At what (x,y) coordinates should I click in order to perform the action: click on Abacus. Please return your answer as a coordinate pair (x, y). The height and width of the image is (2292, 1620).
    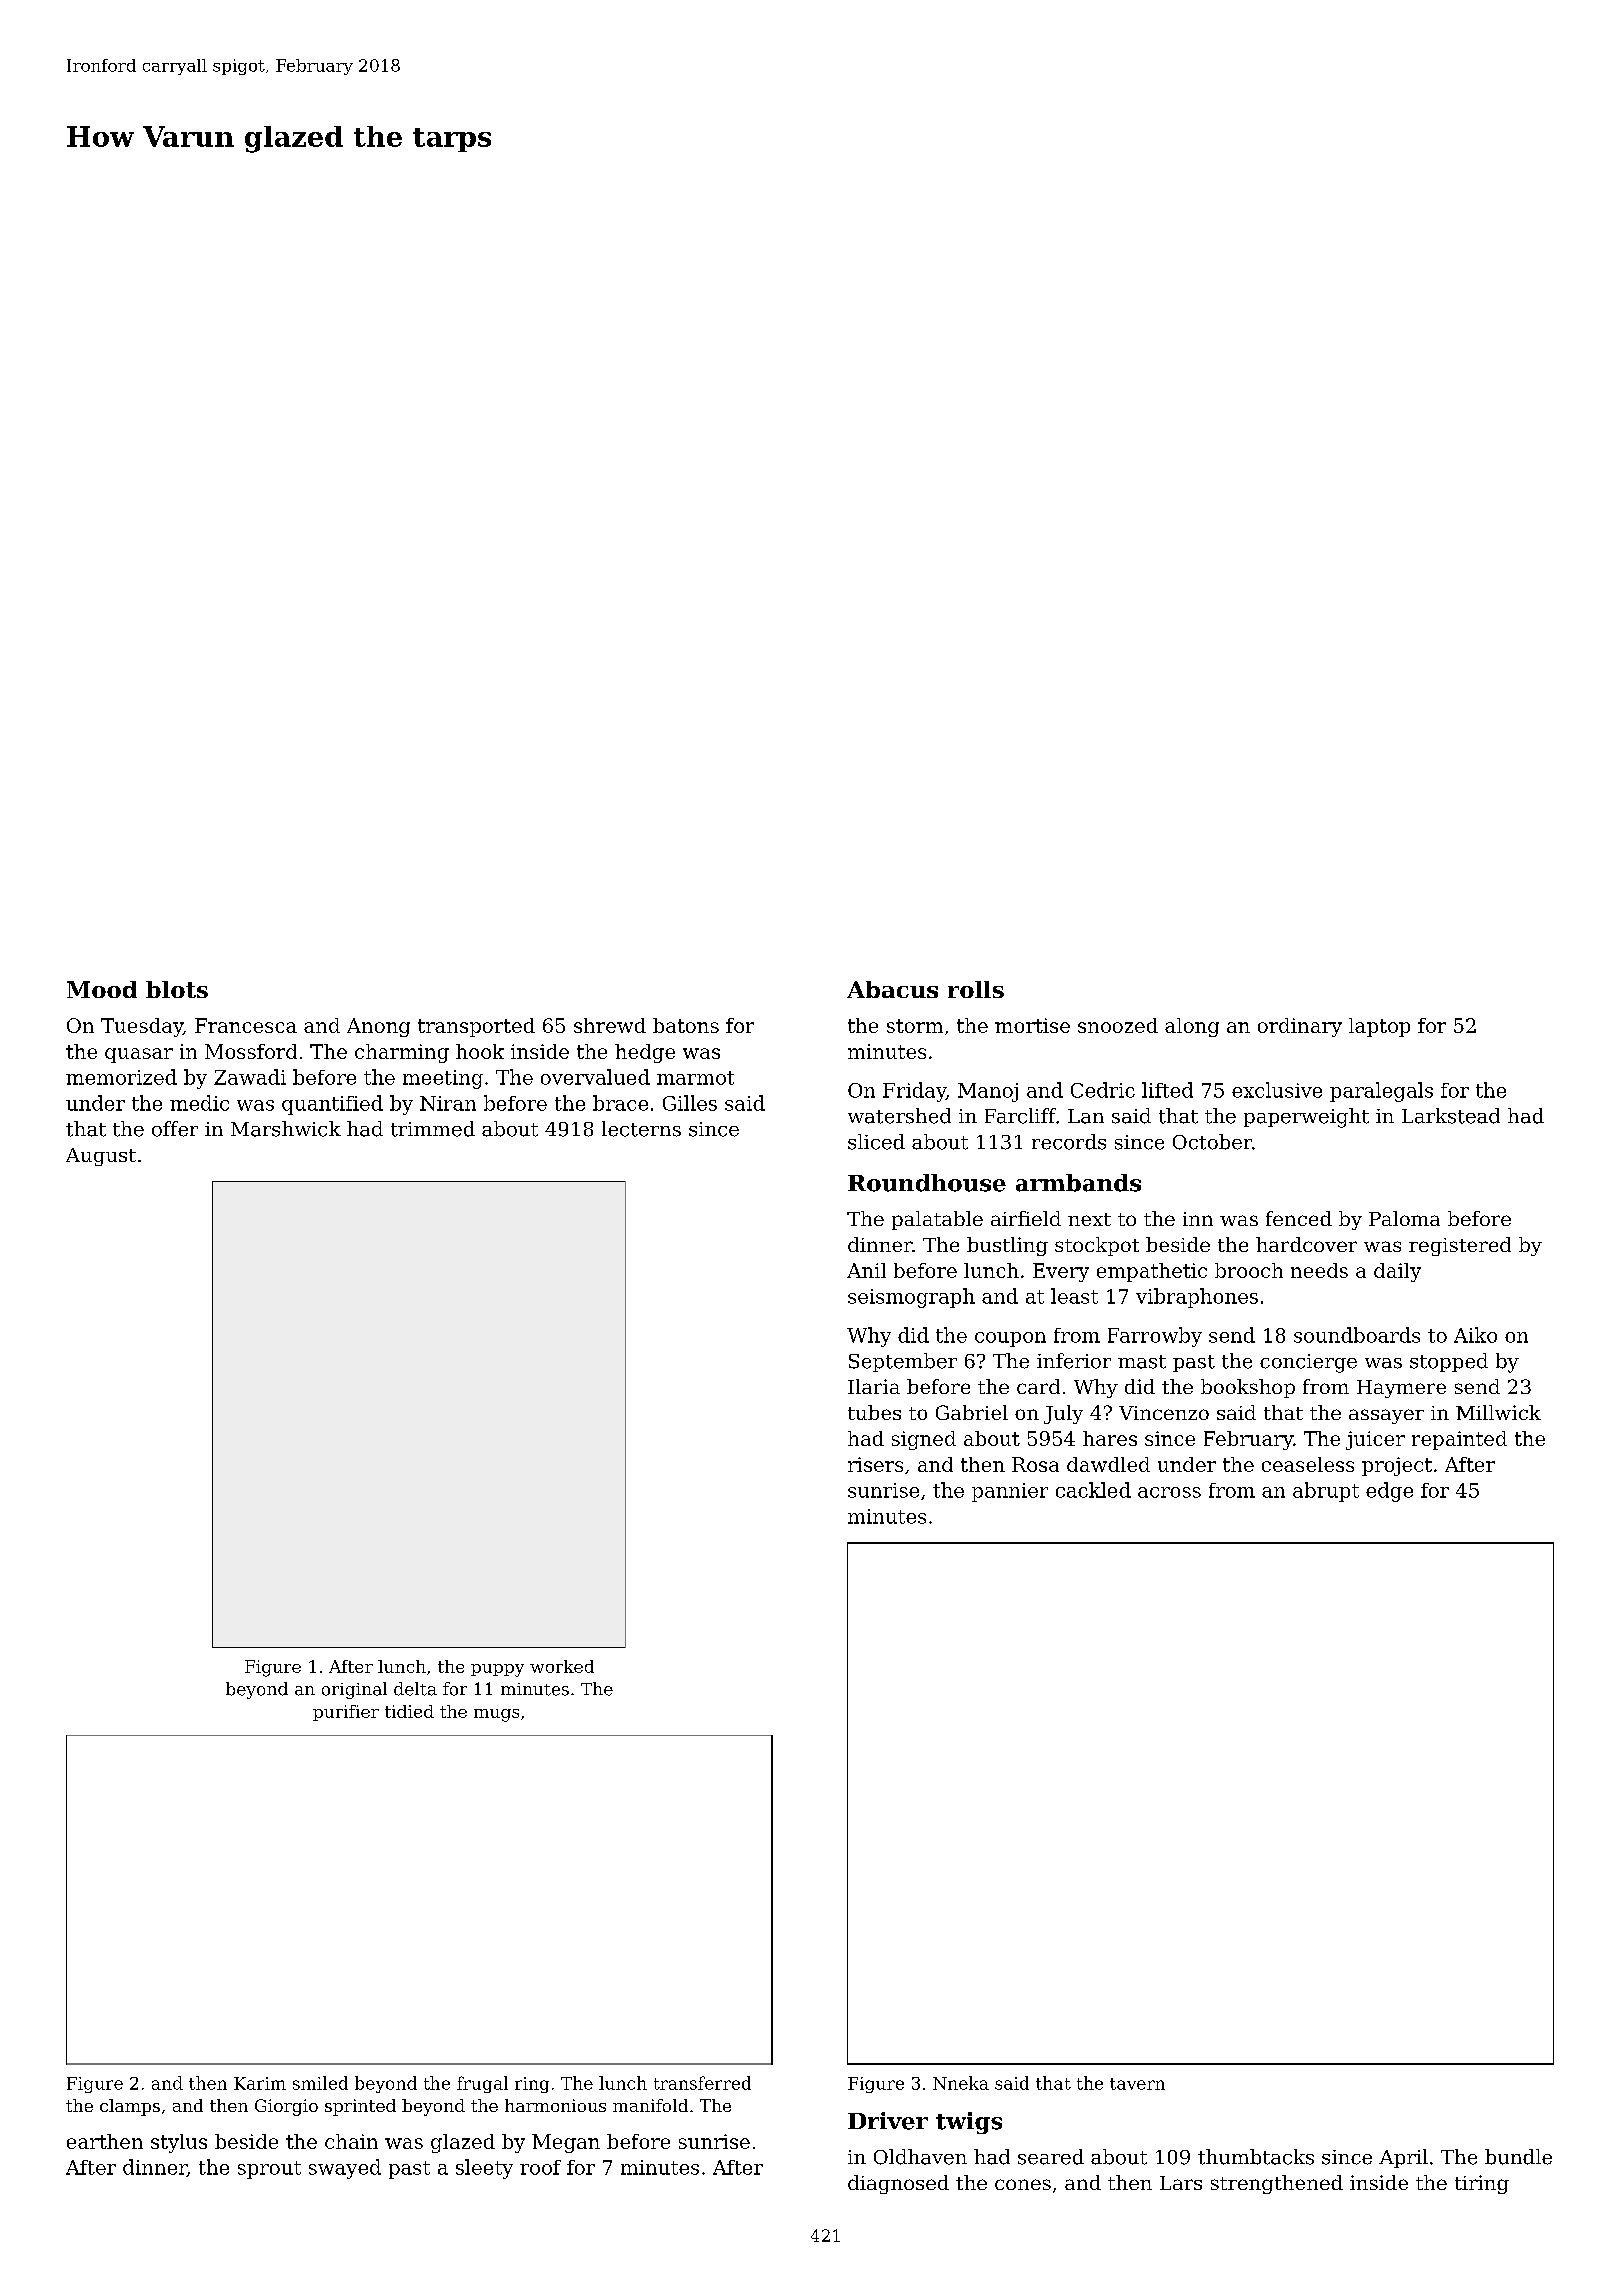
    Looking at the image, I should click on (892, 989).
